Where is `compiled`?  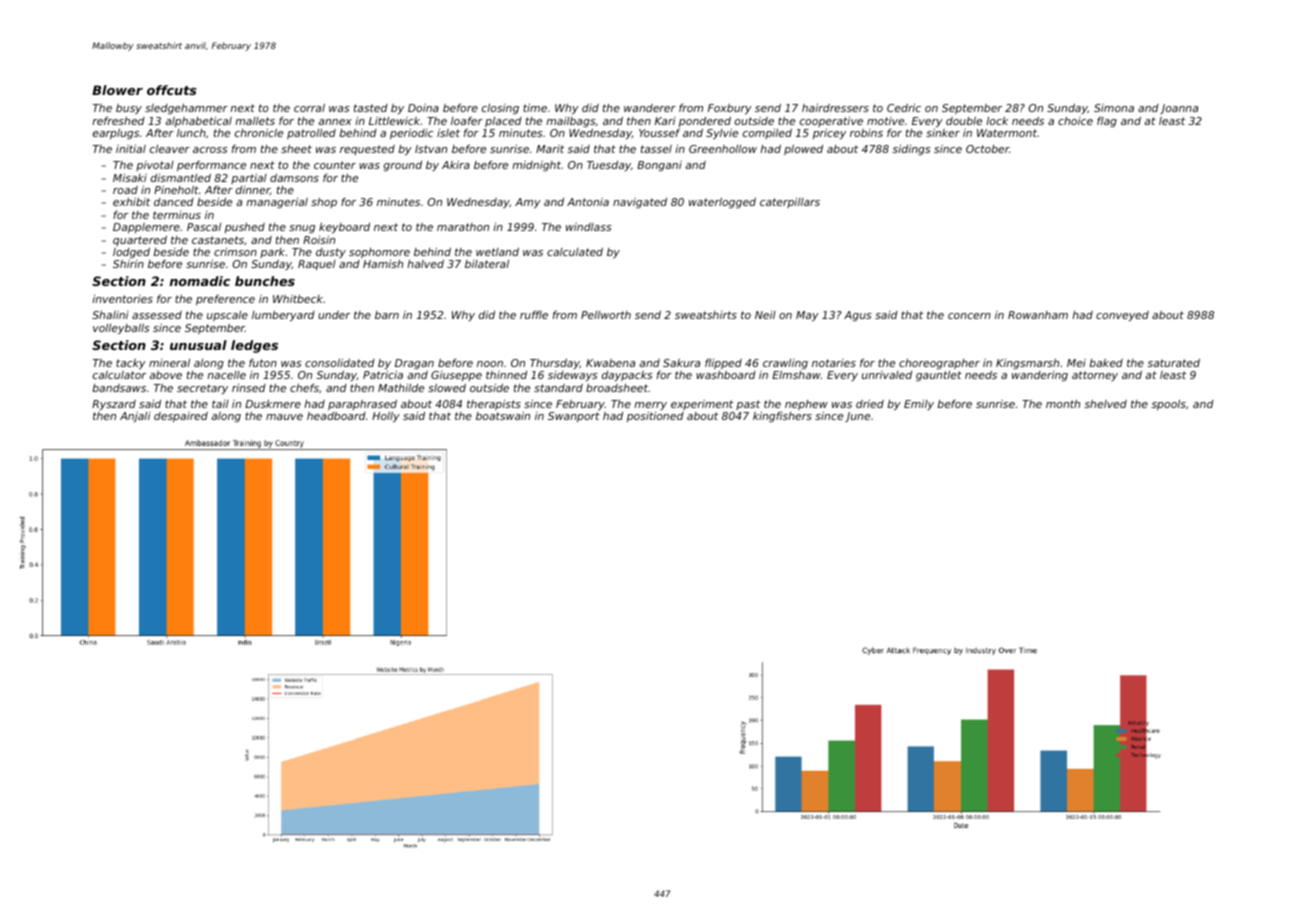
compiled is located at coordinates (767, 134).
